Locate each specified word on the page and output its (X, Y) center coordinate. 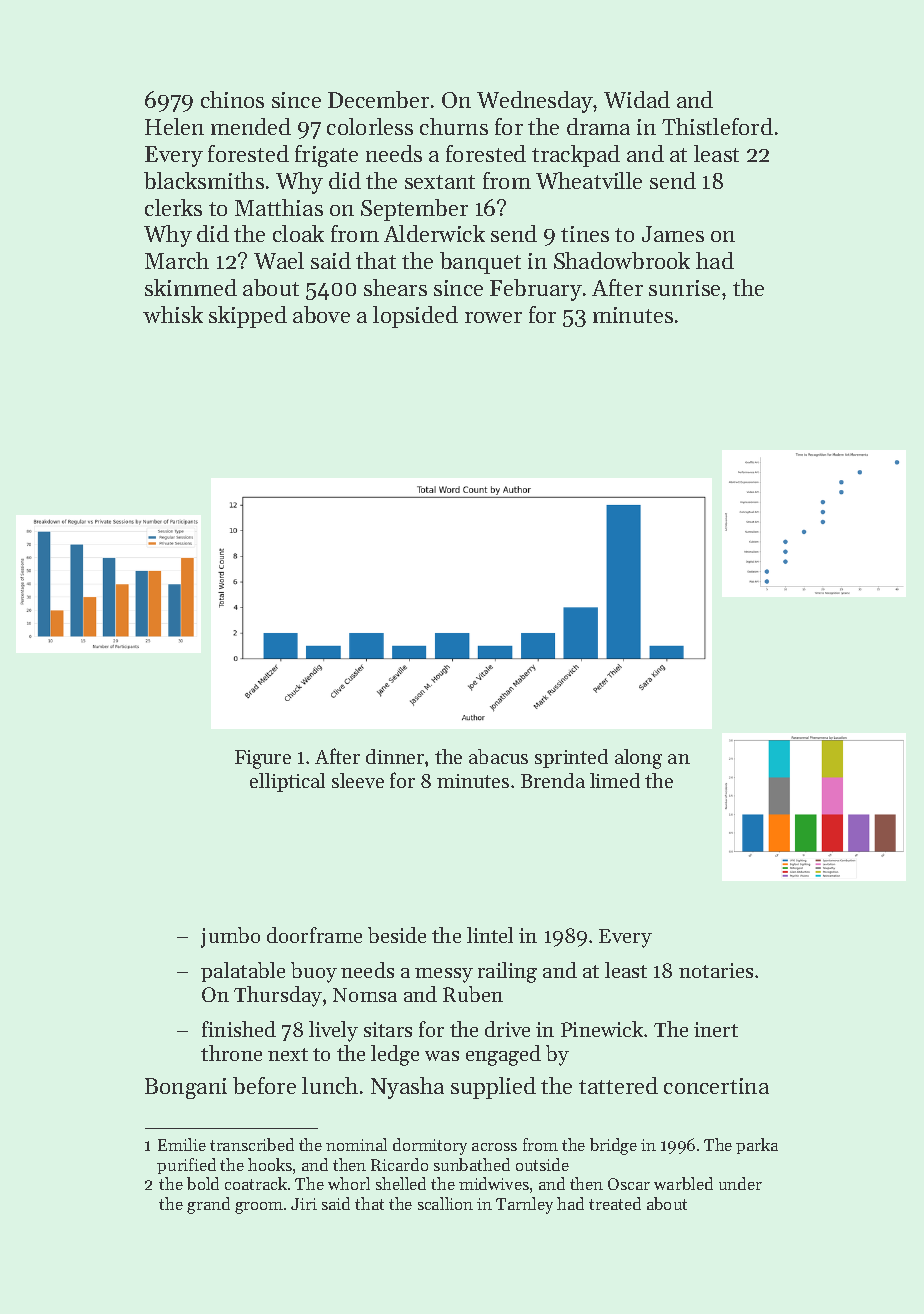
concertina (716, 1086)
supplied (493, 1088)
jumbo (230, 937)
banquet (480, 263)
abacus (498, 756)
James (673, 234)
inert (716, 1029)
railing (507, 972)
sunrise (684, 288)
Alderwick (434, 233)
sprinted (571, 758)
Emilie (182, 1144)
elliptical (287, 782)
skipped (248, 317)
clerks (173, 207)
